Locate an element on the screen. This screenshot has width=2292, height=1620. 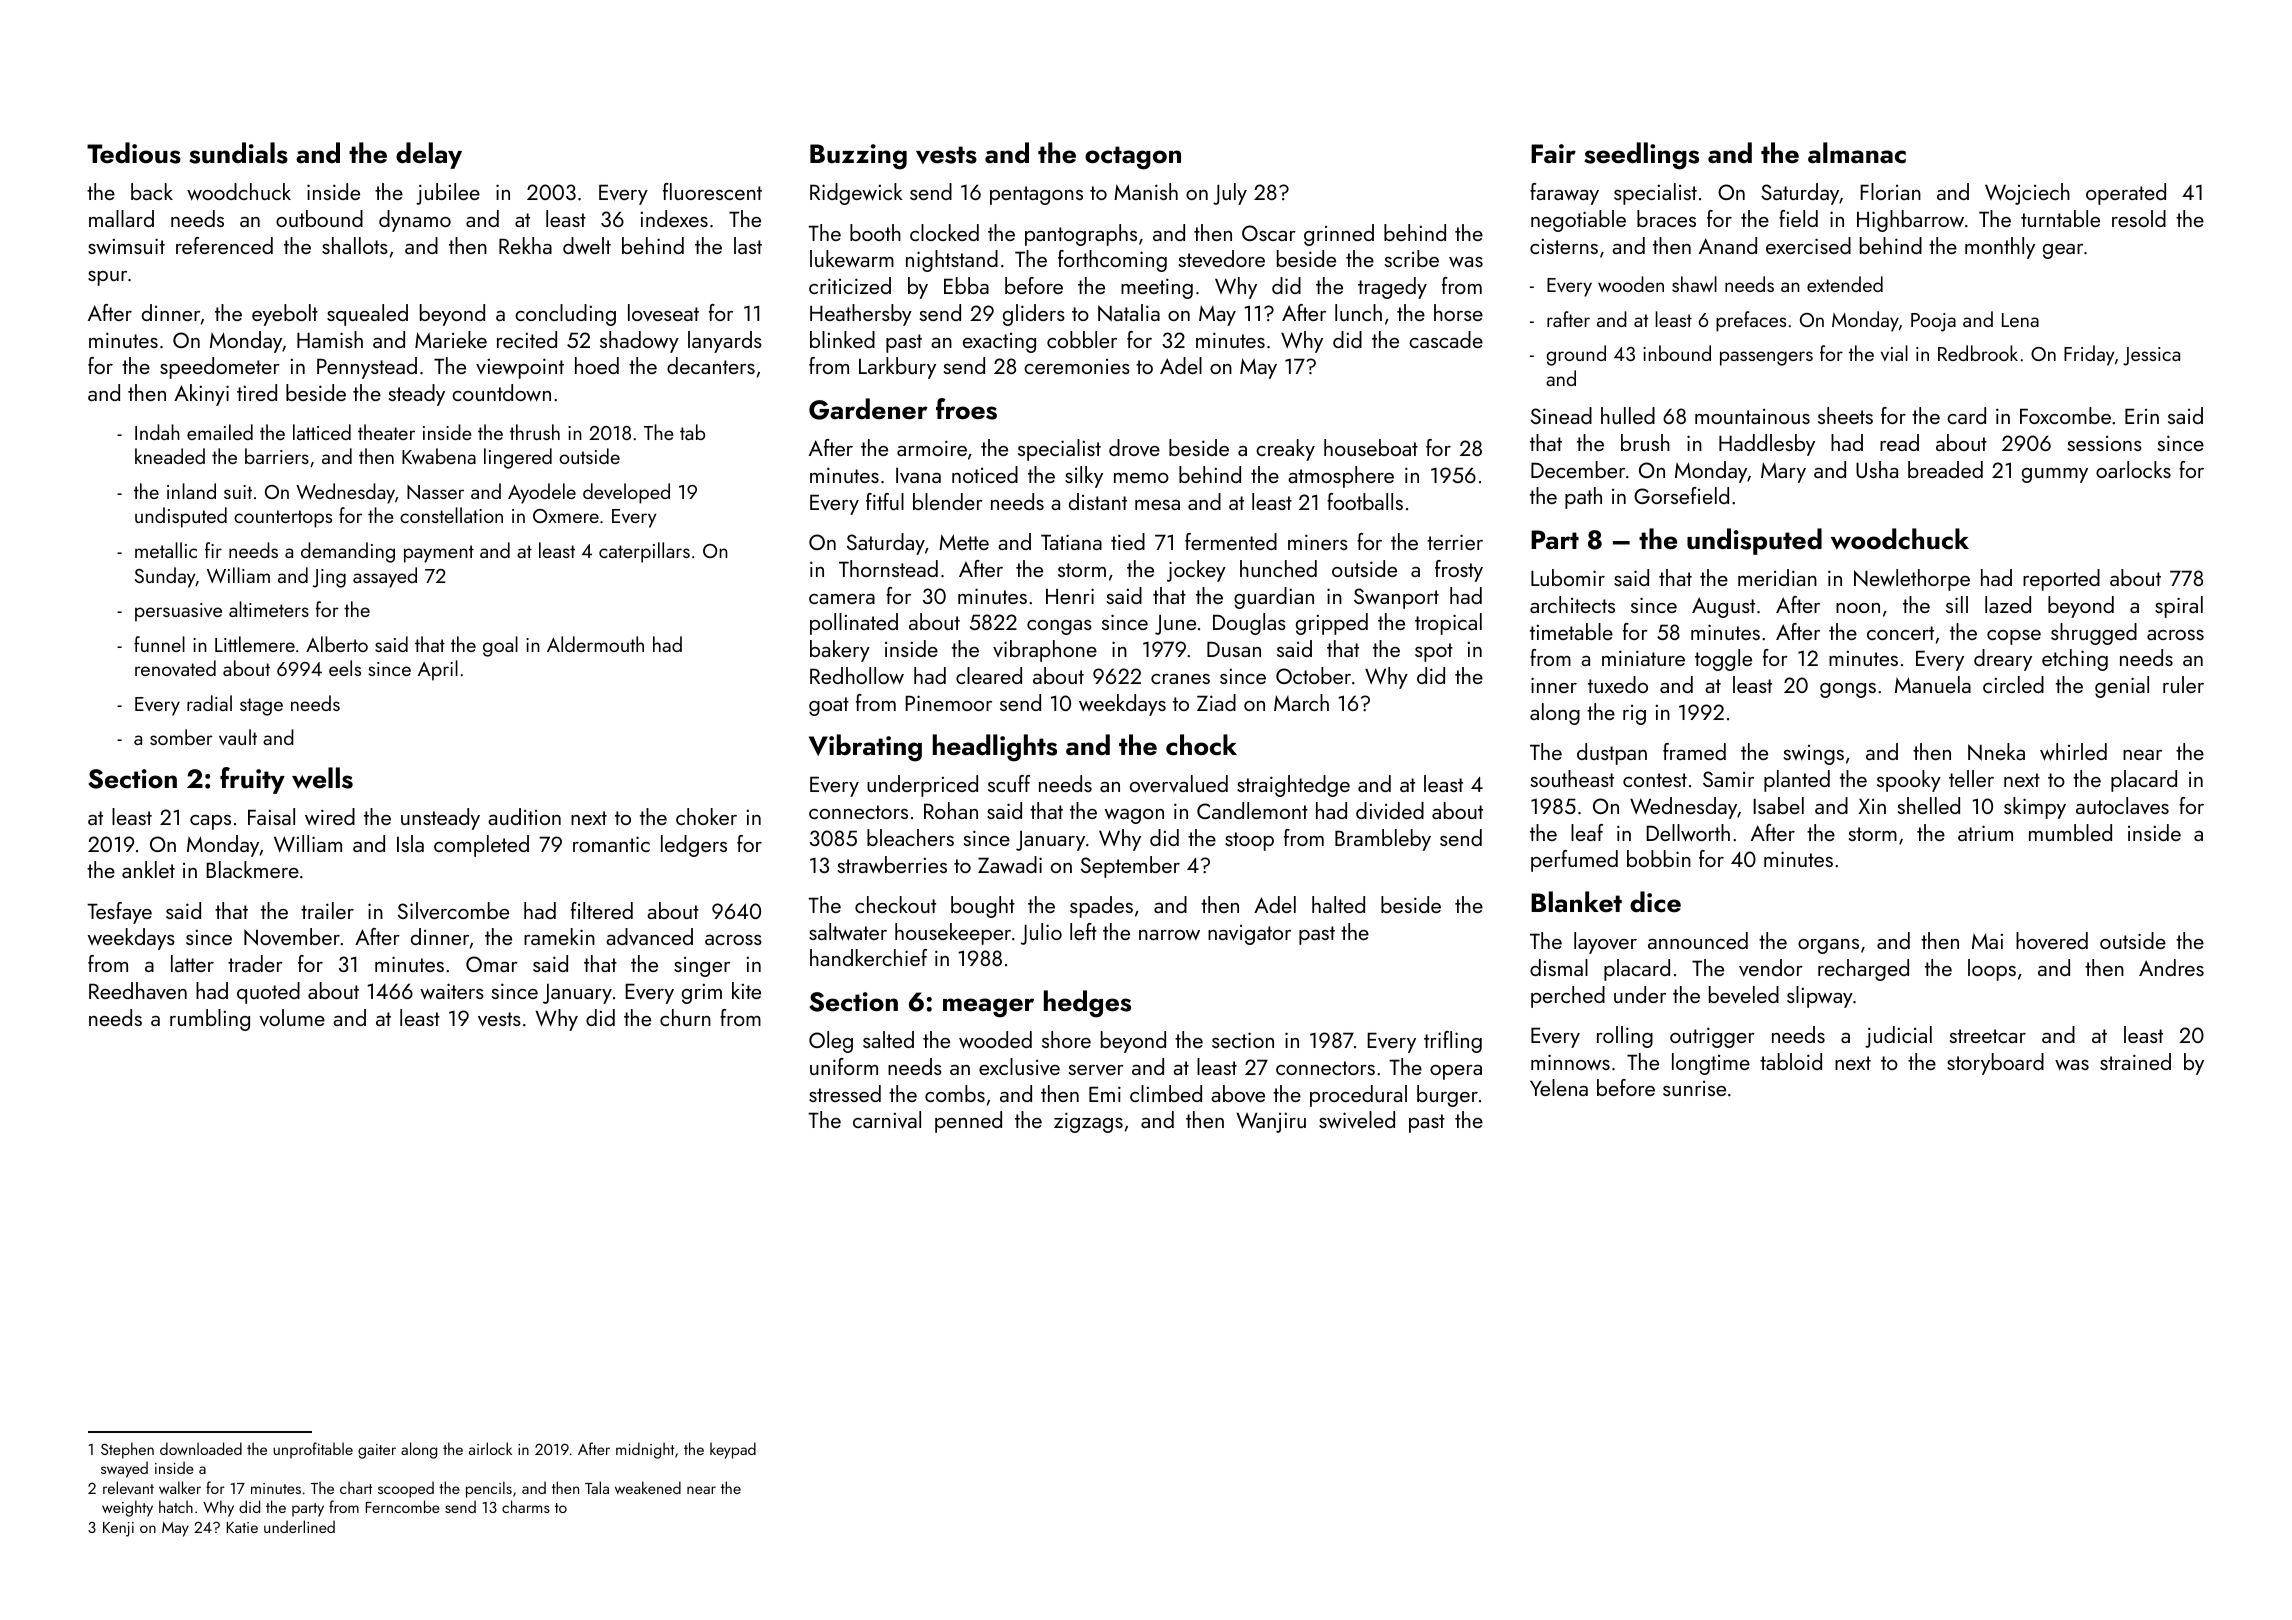
charms is located at coordinates (526, 1506).
